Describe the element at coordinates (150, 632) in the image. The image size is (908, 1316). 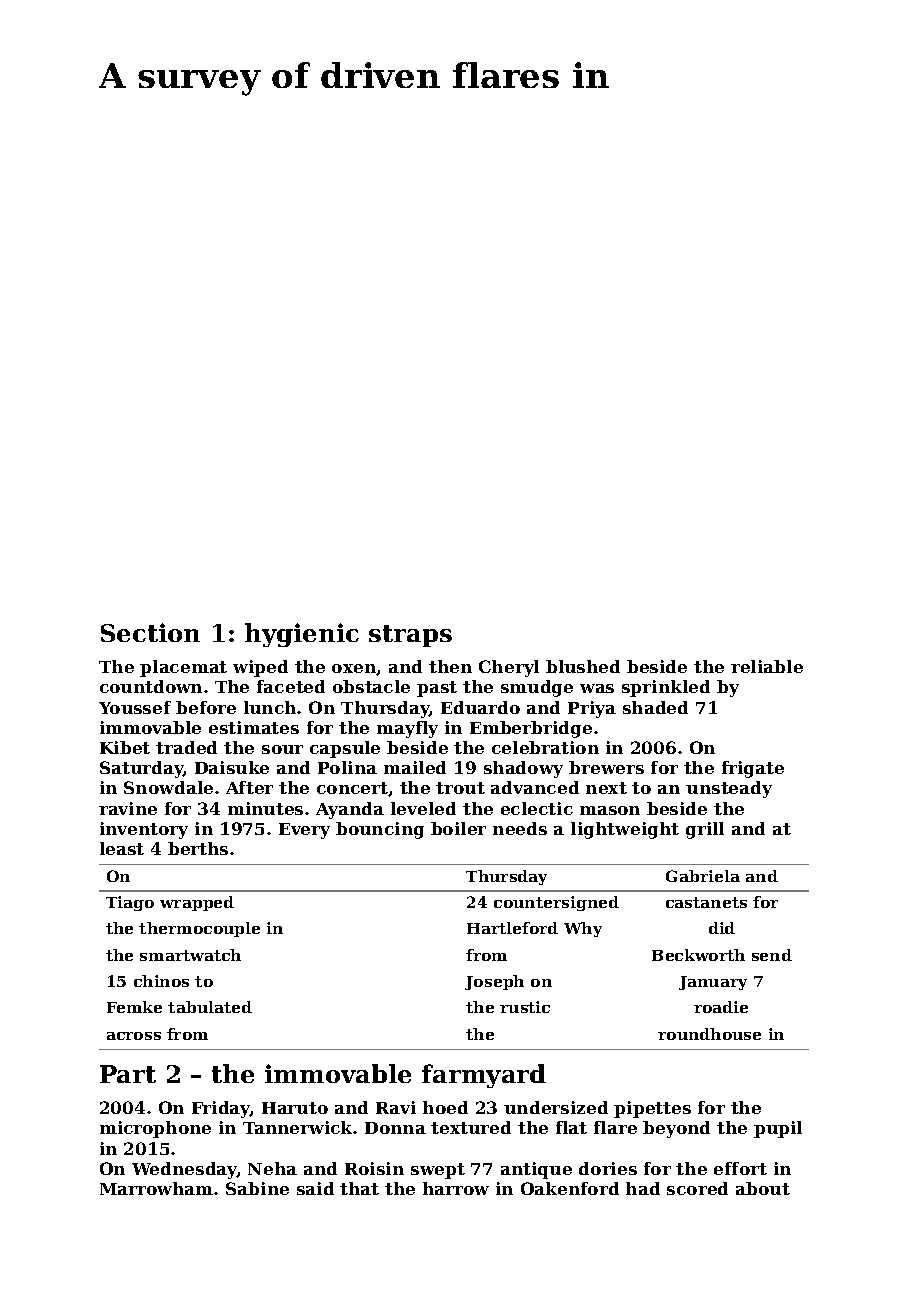
I see `Section` at that location.
